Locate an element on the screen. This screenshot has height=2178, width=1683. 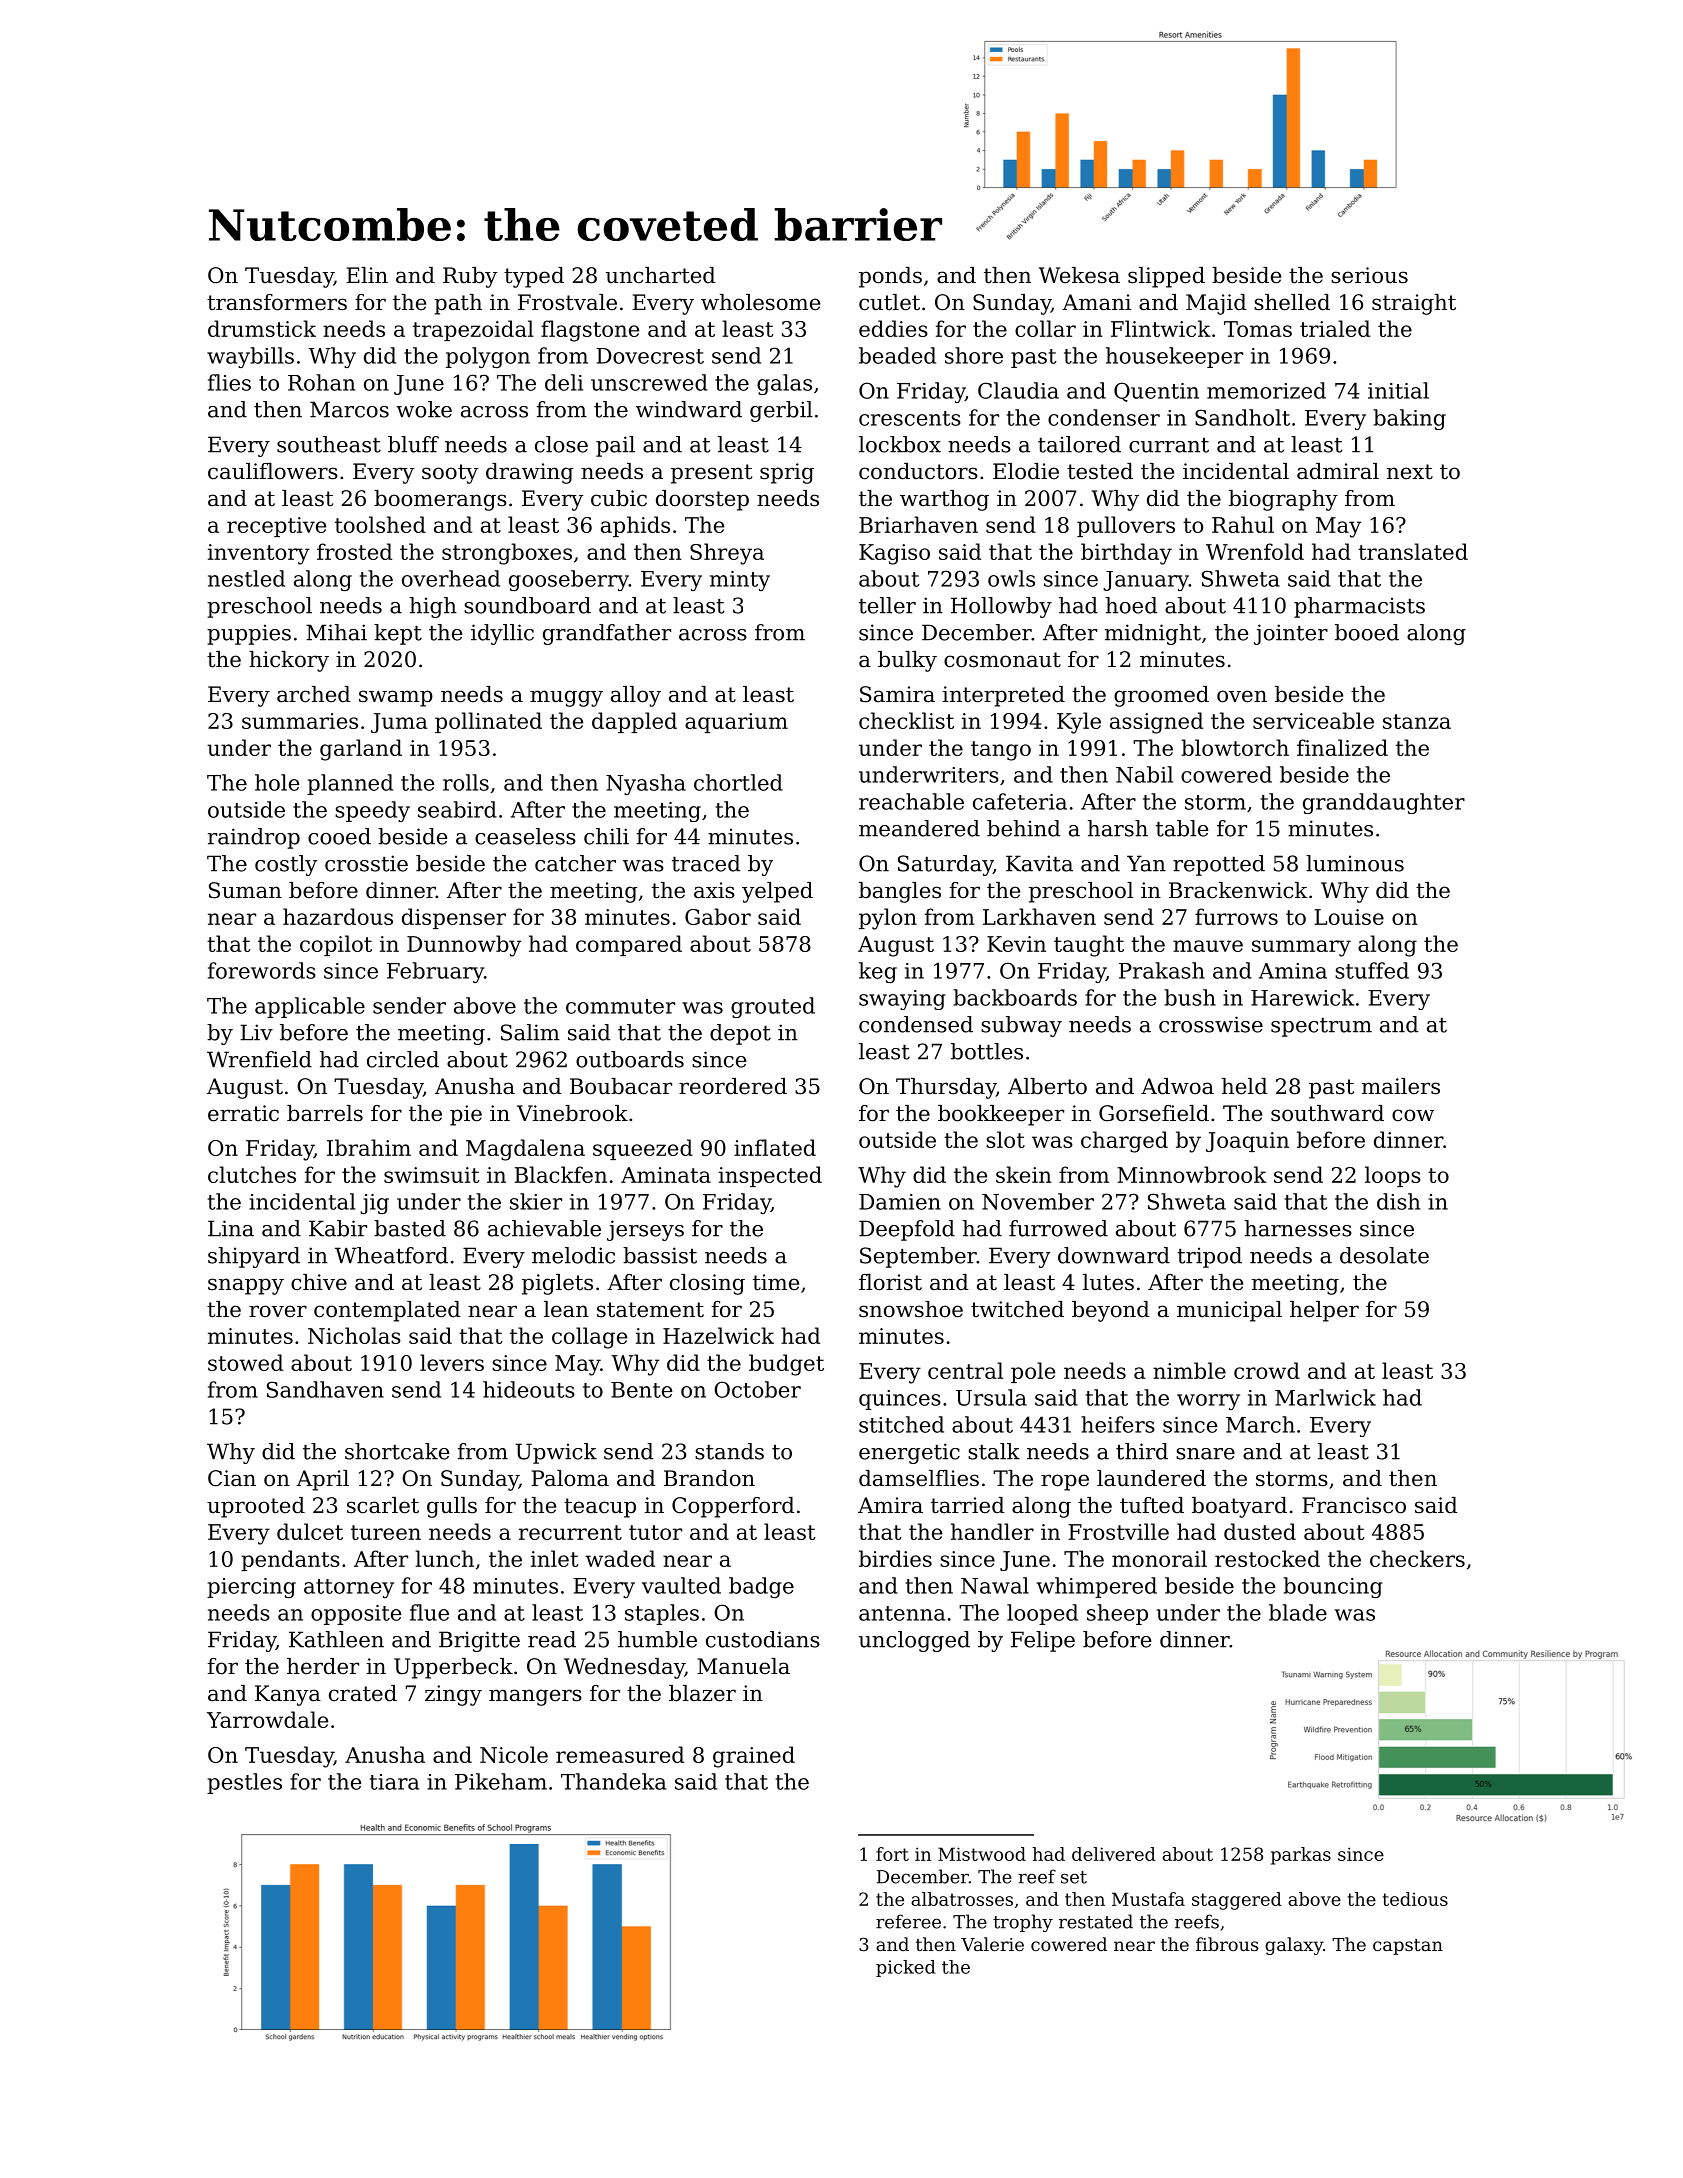
subway is located at coordinates (1021, 1026).
